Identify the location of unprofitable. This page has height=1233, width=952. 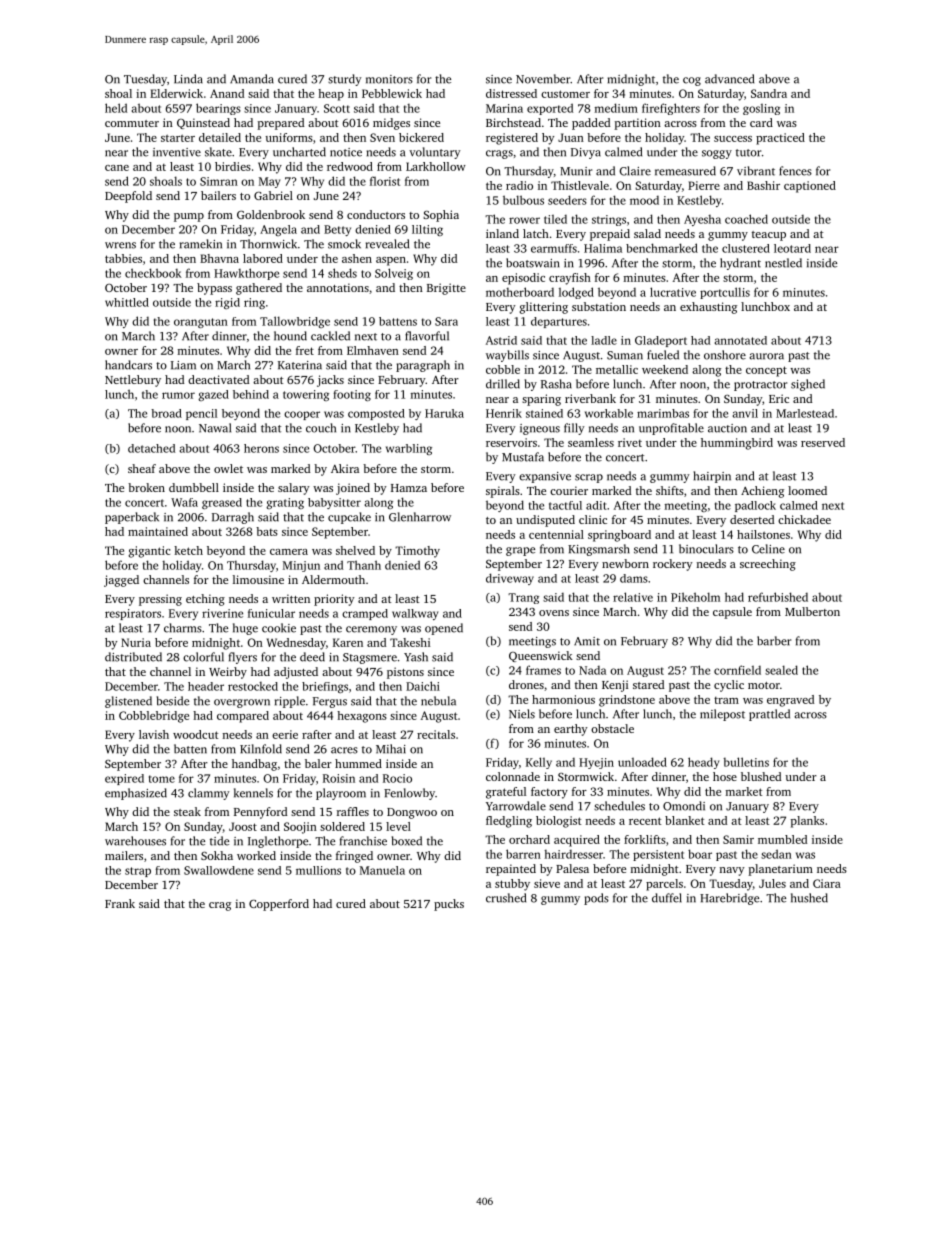
(671, 429).
